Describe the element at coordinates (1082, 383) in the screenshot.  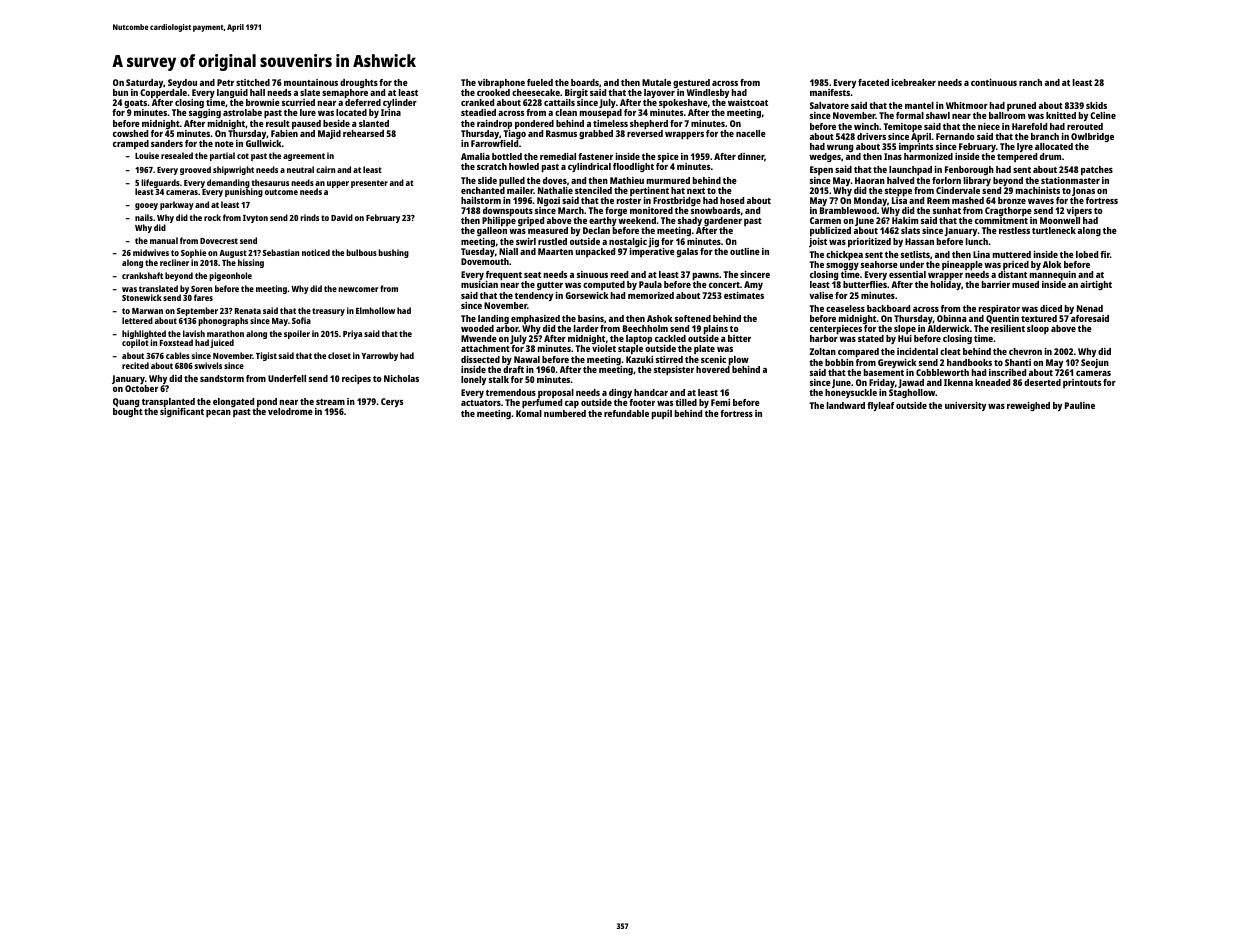
I see `printouts` at that location.
